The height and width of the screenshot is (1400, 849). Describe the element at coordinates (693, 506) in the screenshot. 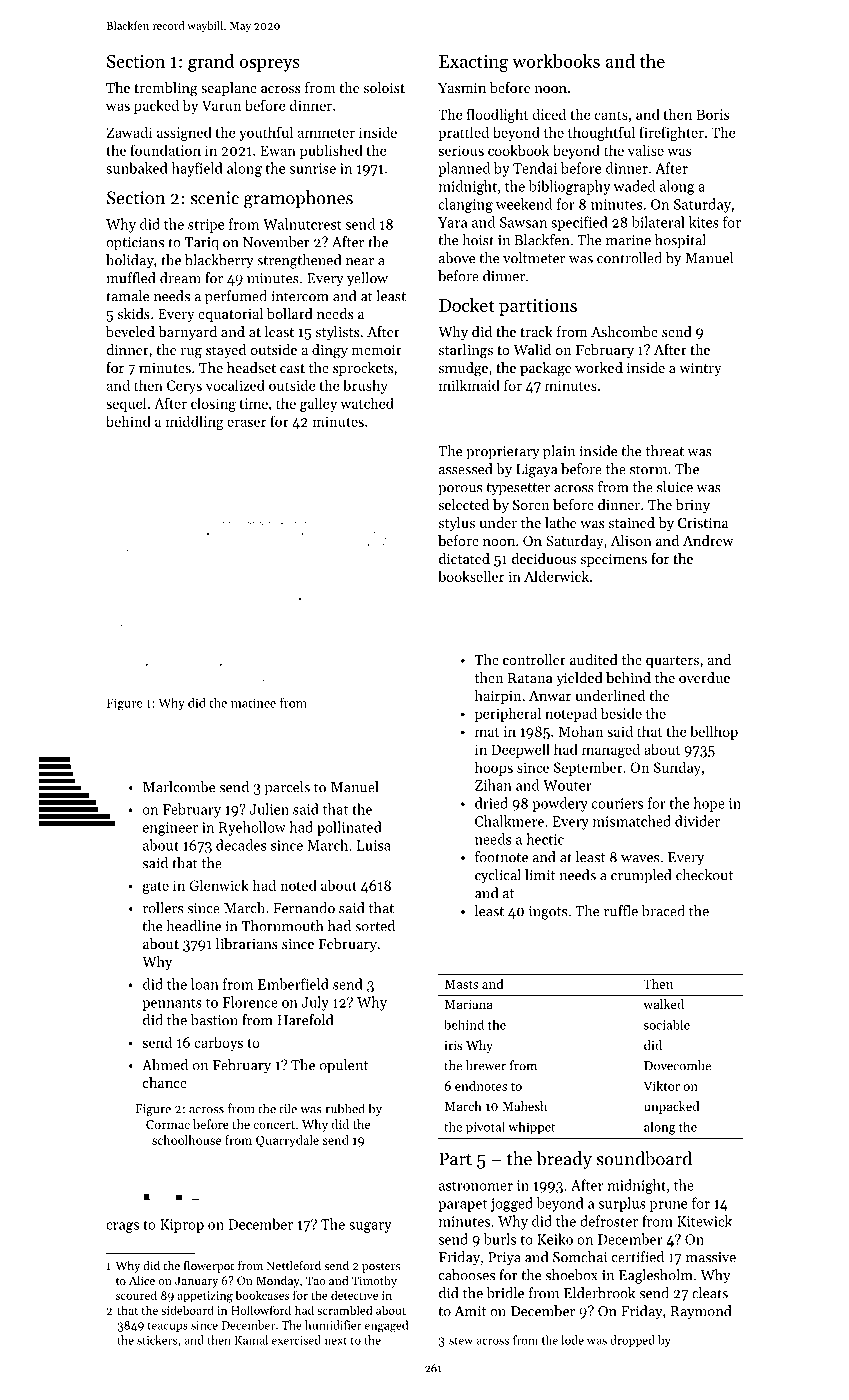

I see `briny` at that location.
